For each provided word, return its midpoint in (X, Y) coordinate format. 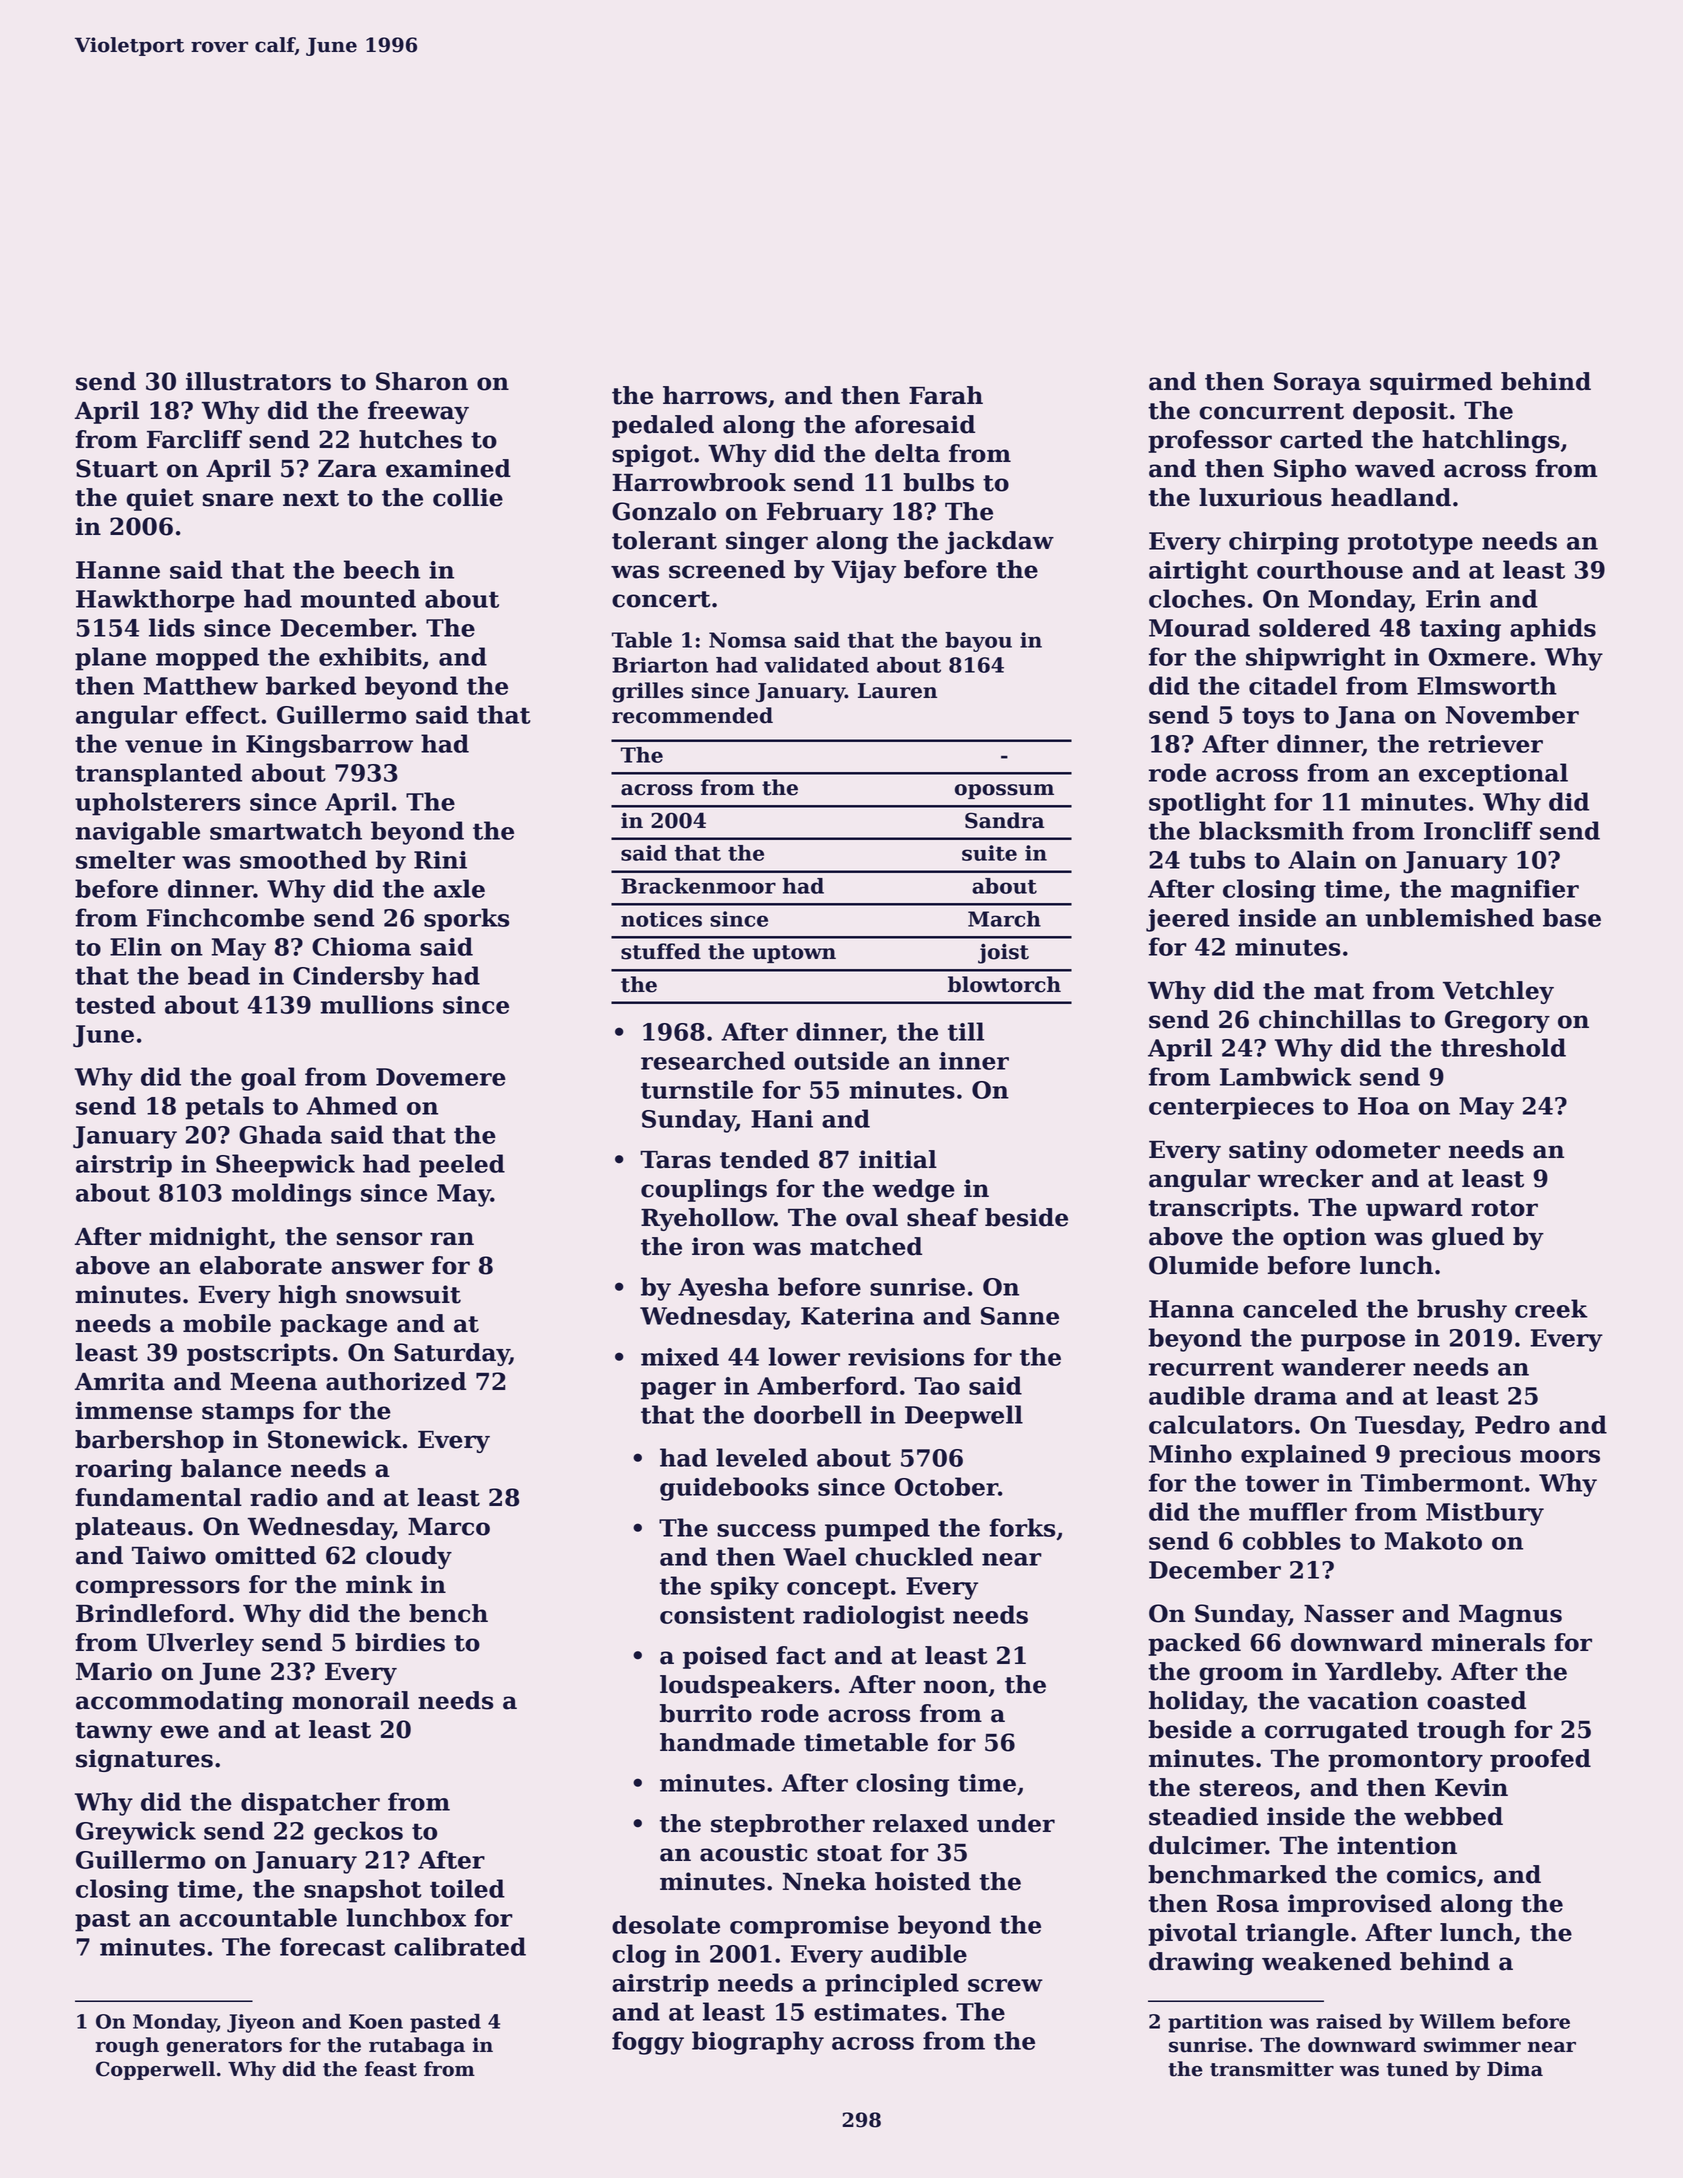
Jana (1366, 717)
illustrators (258, 381)
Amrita (120, 1381)
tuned (1417, 2069)
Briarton (660, 665)
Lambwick (1286, 1076)
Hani (782, 1119)
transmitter (1272, 2069)
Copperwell (155, 2070)
